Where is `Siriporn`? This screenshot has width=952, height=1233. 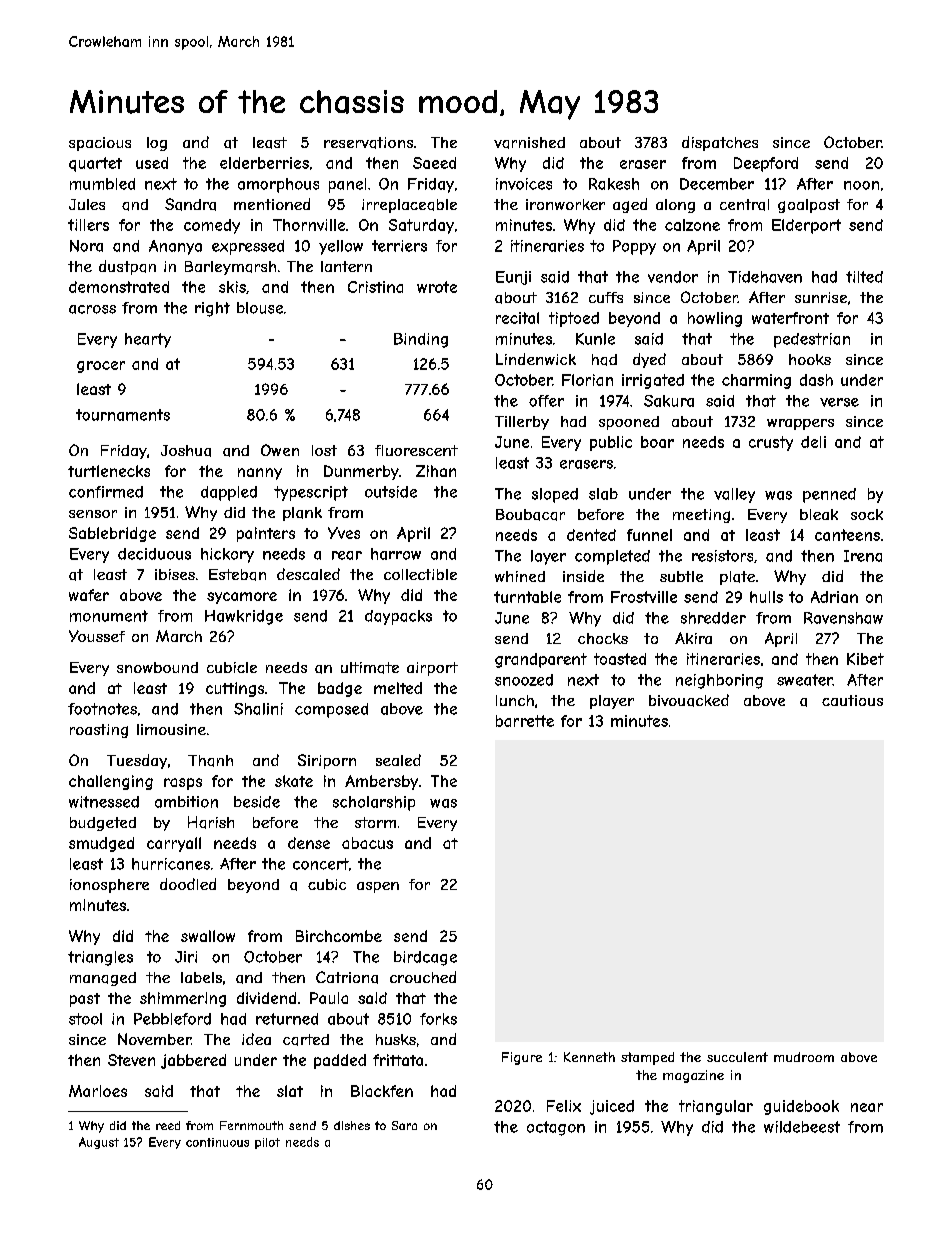
Siriporn is located at coordinates (327, 761).
